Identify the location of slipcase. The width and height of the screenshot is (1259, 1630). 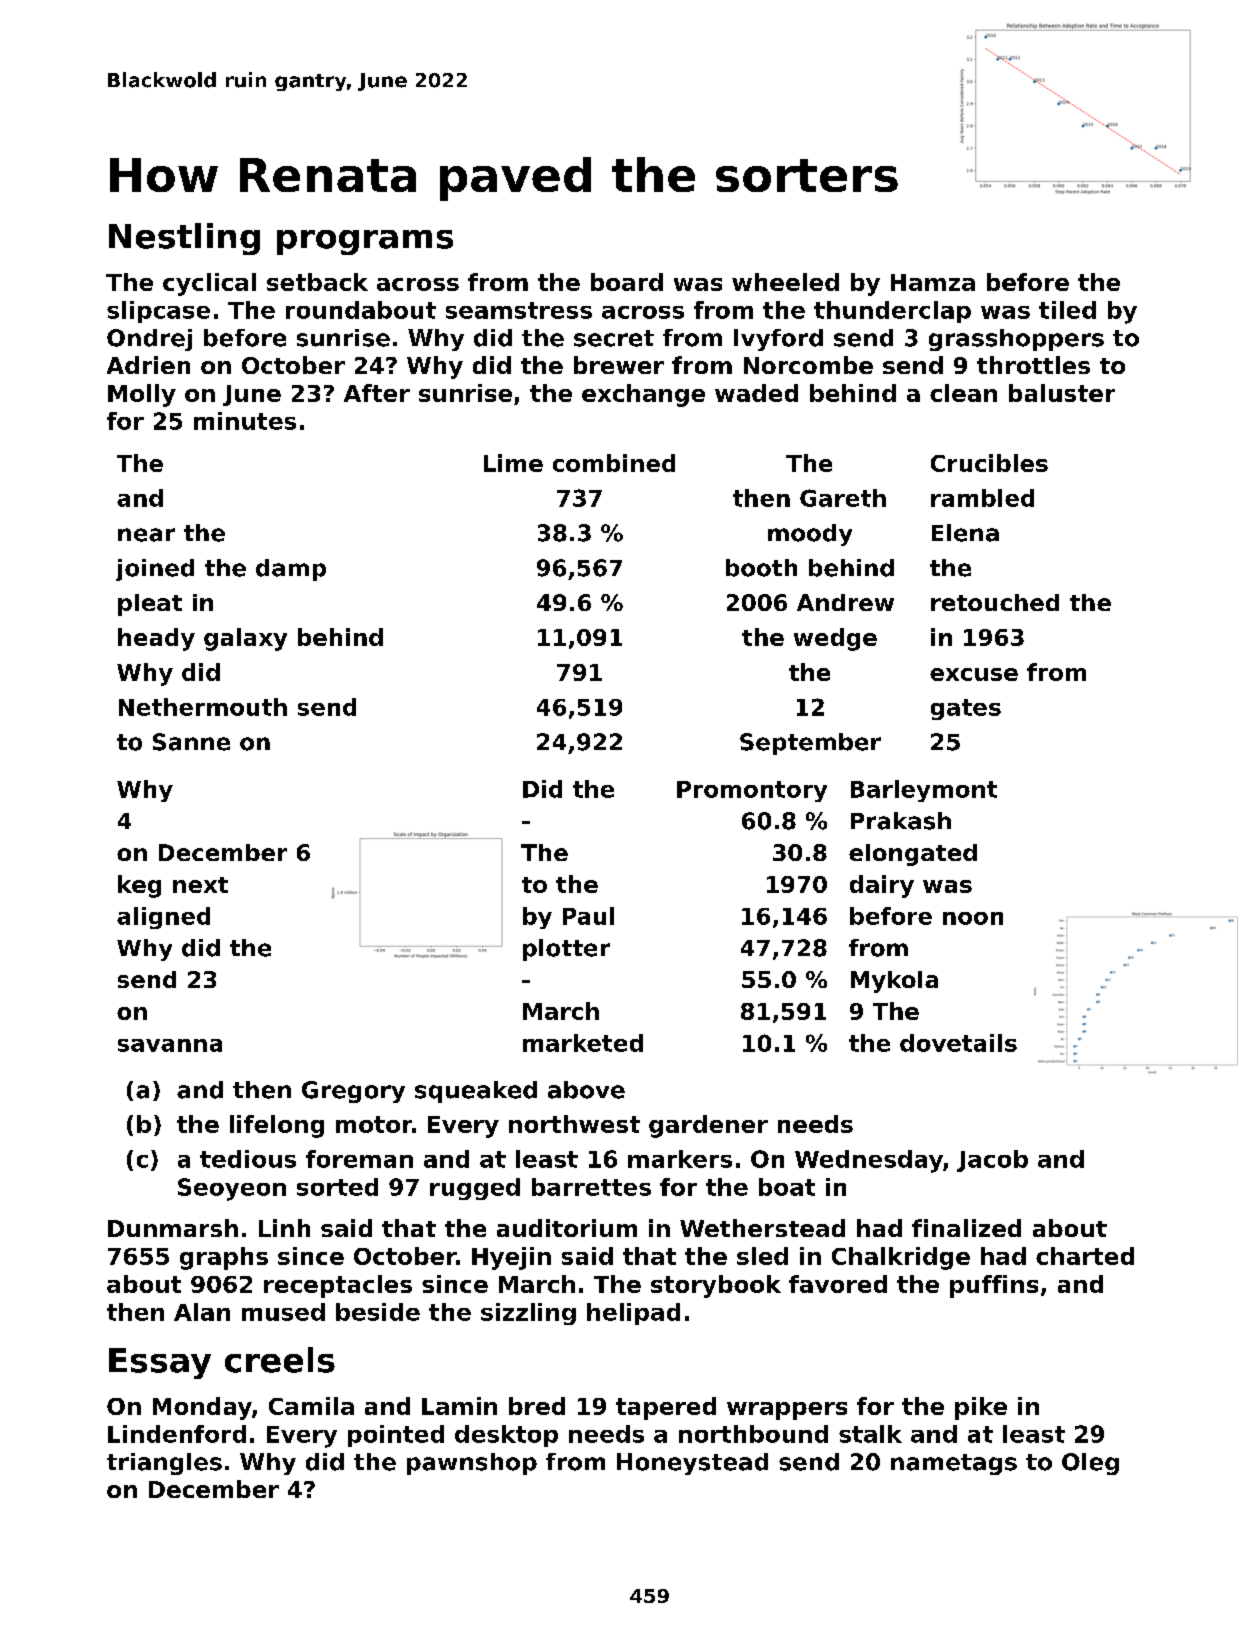
(158, 312).
